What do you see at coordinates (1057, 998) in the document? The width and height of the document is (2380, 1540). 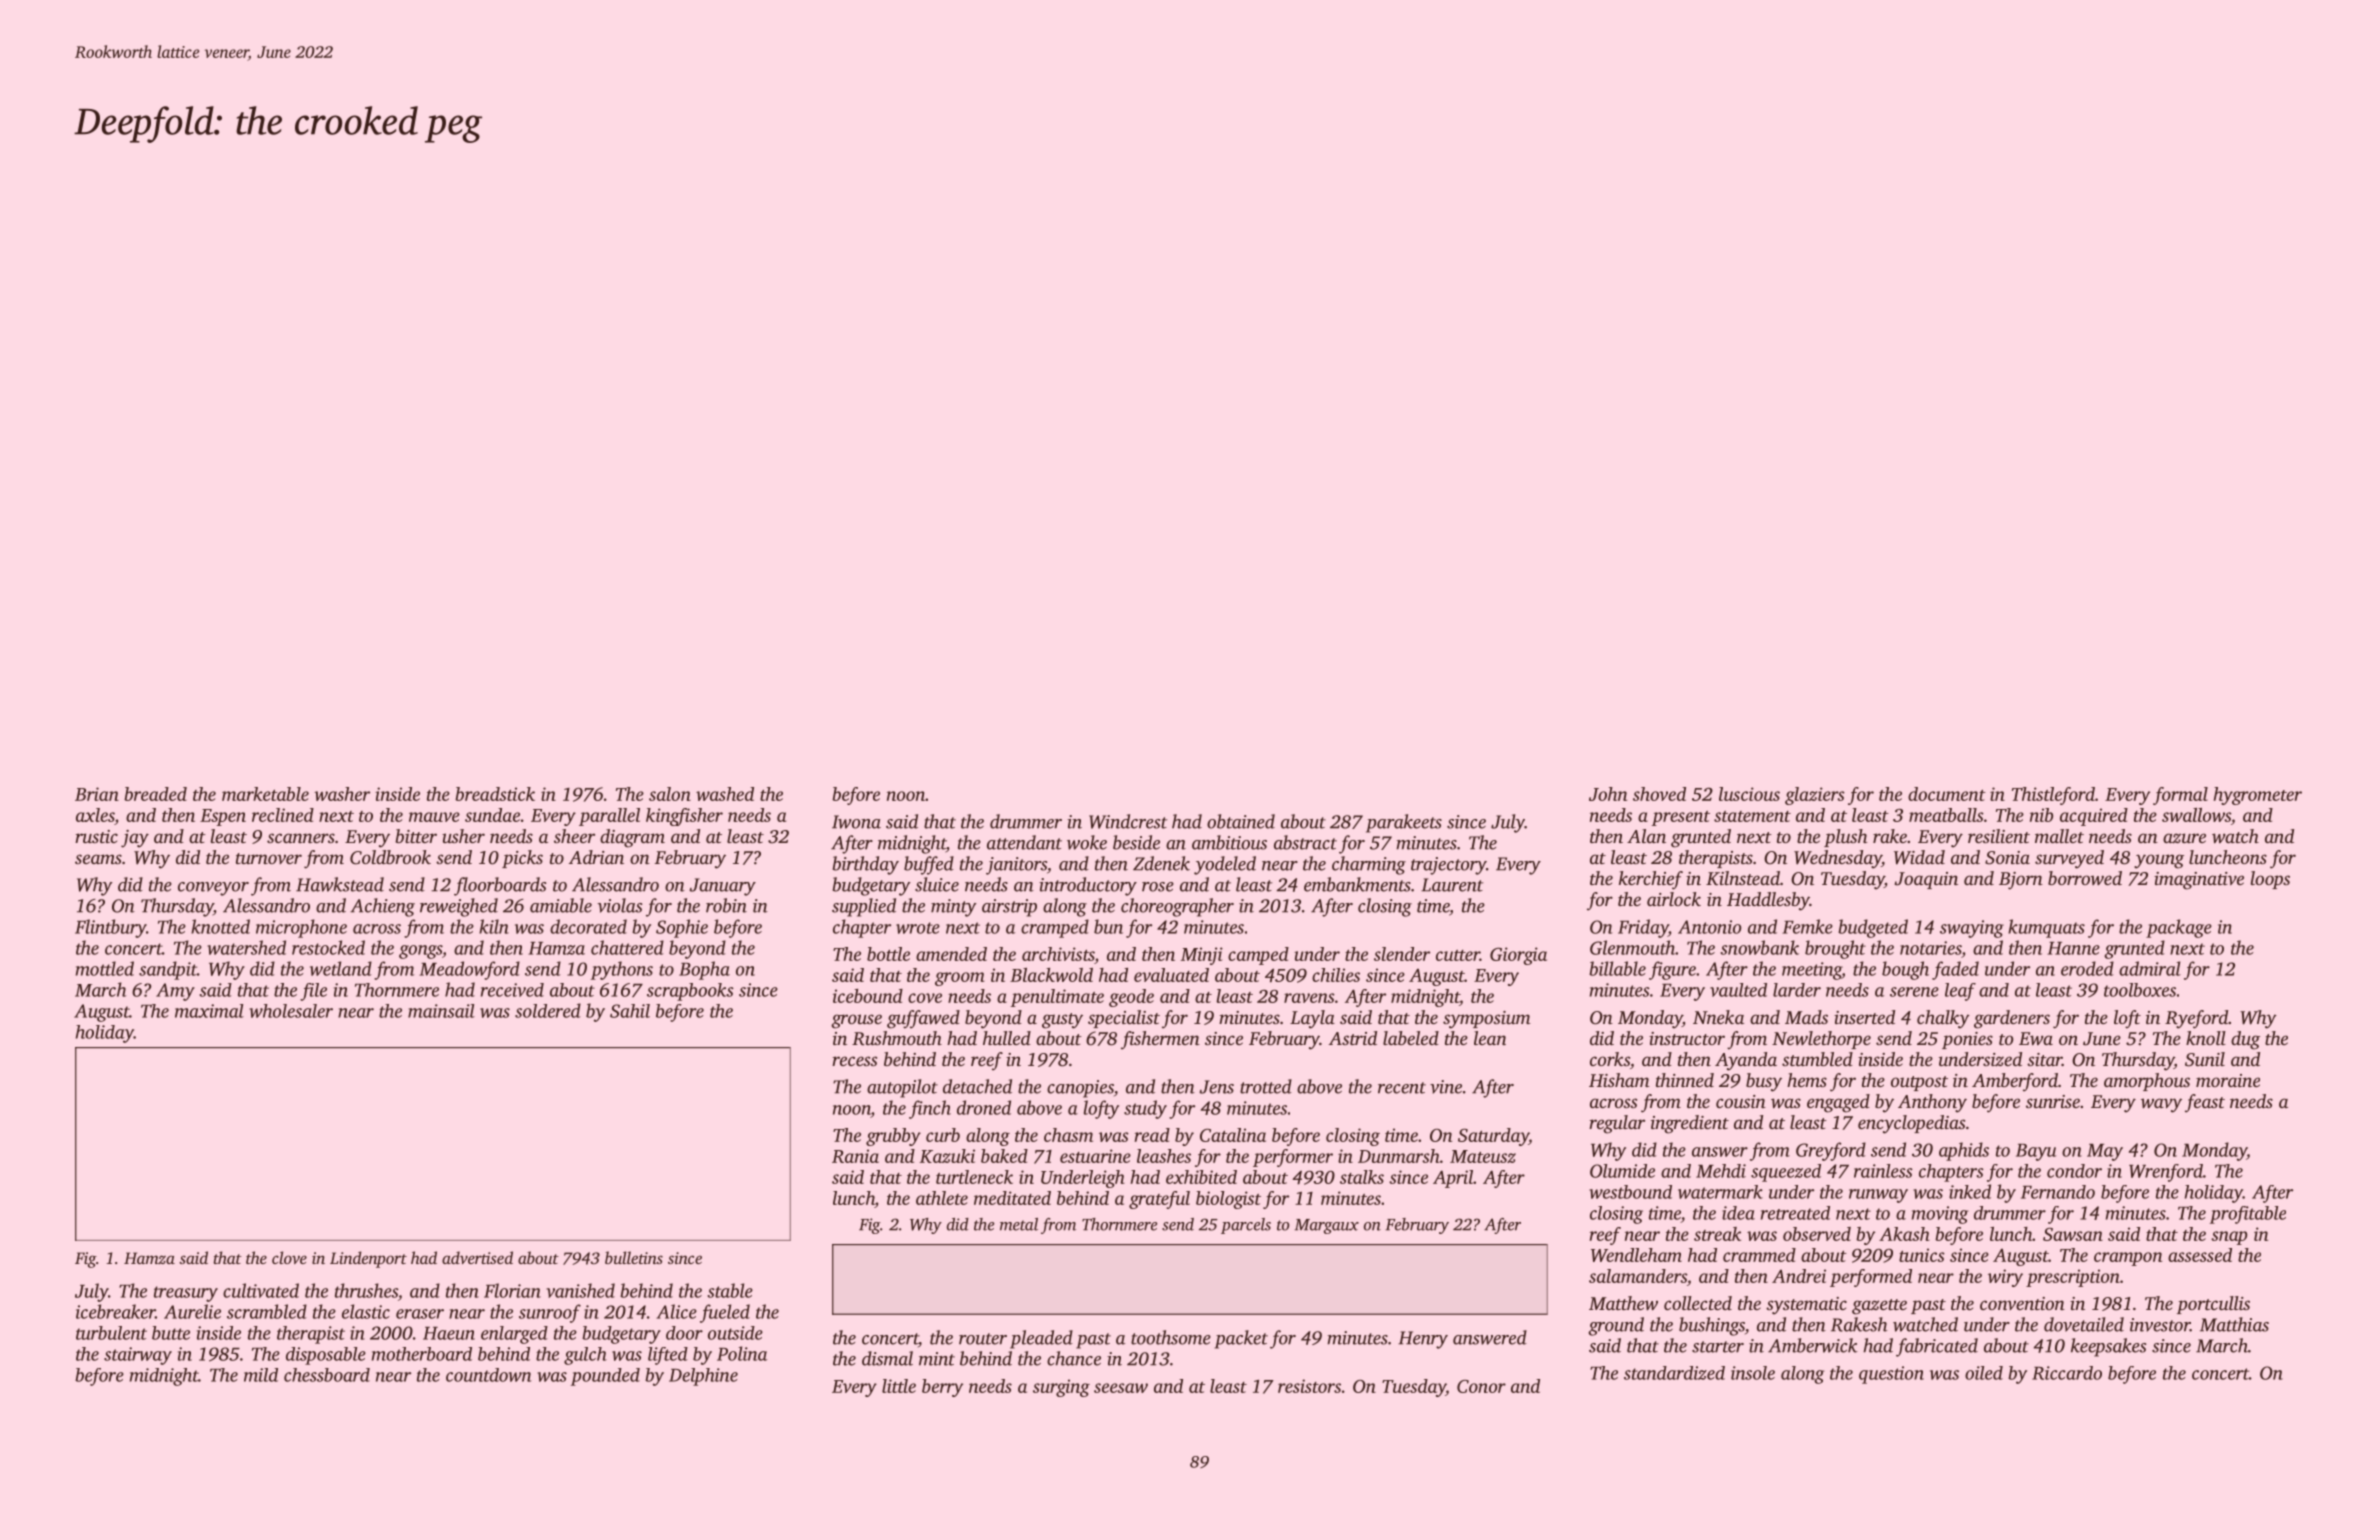 I see `penultimate` at bounding box center [1057, 998].
